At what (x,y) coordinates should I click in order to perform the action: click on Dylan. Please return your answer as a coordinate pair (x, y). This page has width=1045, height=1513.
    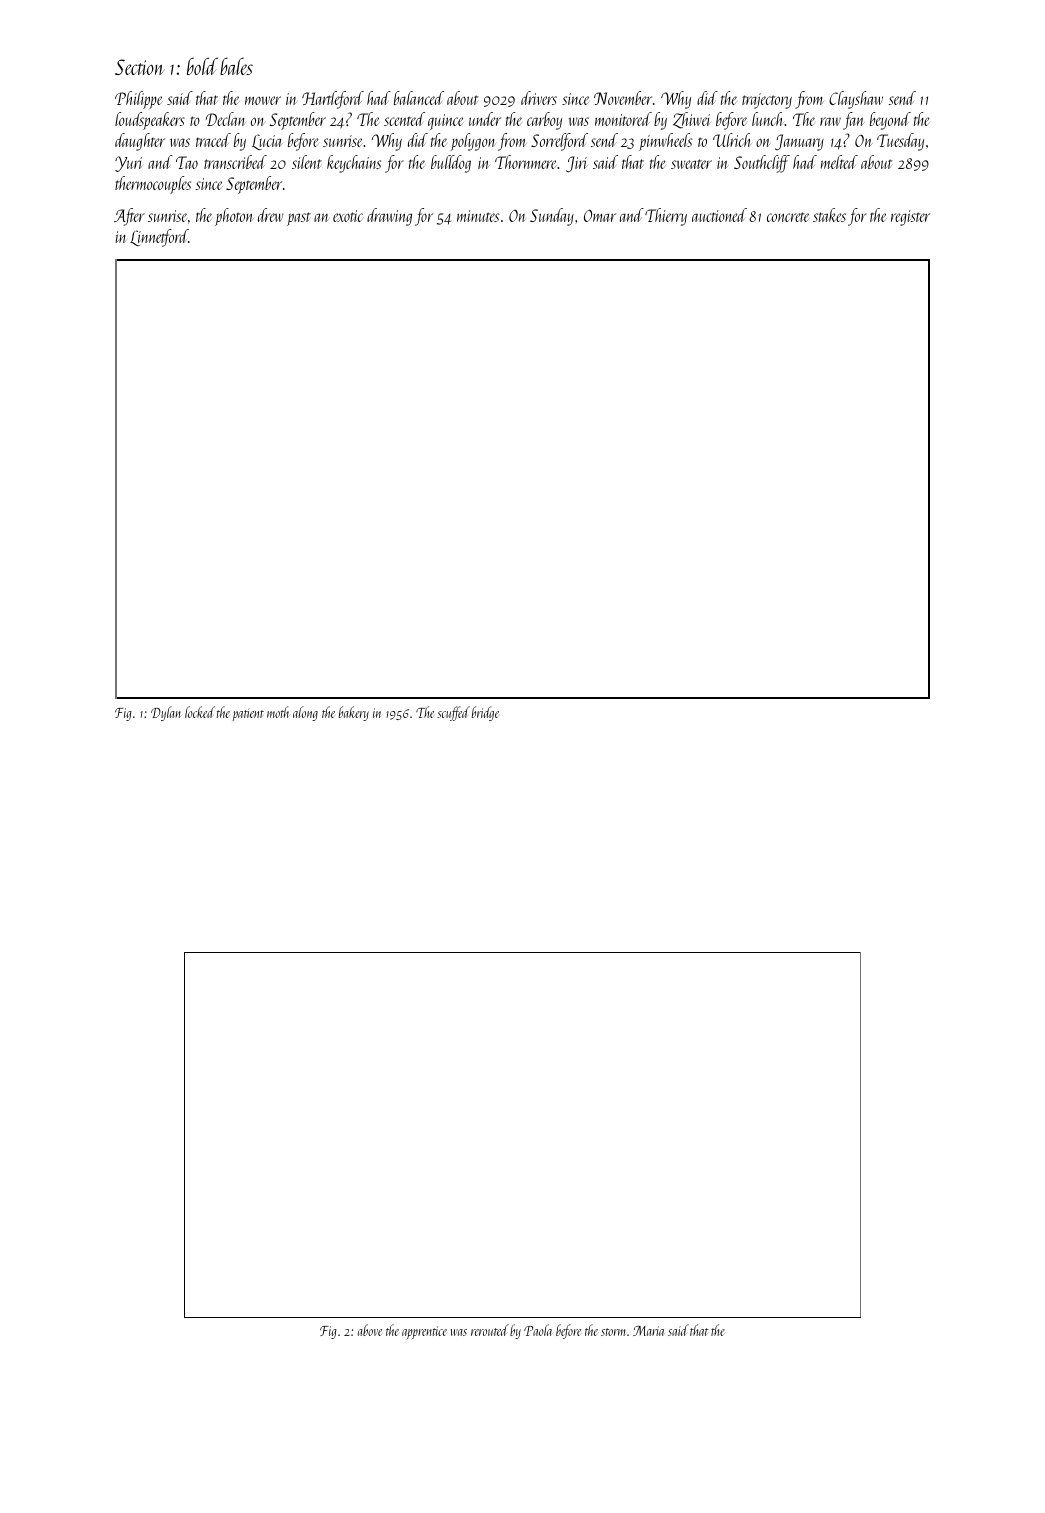
    Looking at the image, I should click on (166, 713).
